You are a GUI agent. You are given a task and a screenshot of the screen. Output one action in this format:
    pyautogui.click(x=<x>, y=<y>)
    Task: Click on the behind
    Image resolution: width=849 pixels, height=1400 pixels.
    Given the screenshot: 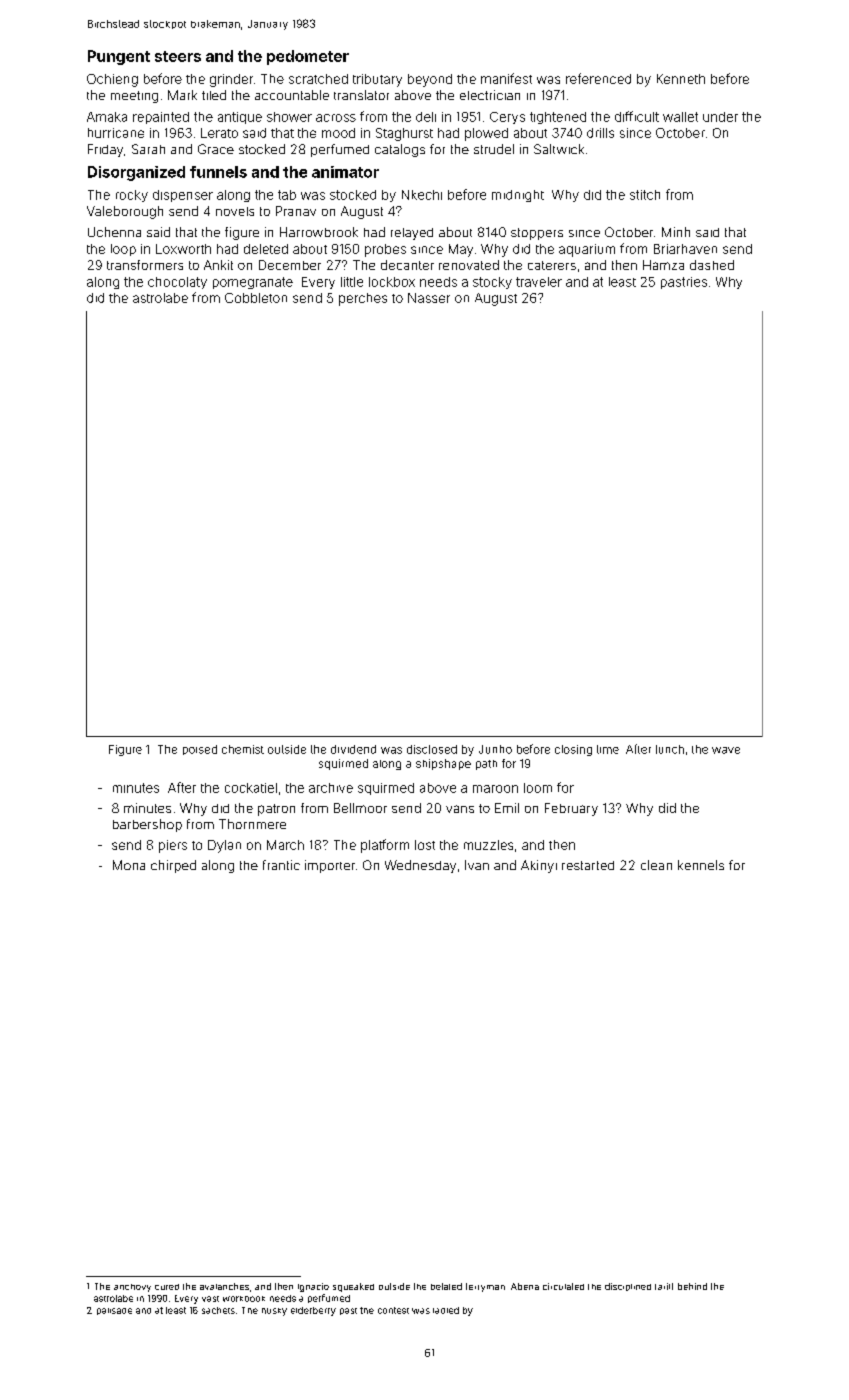 What is the action you would take?
    pyautogui.click(x=692, y=1286)
